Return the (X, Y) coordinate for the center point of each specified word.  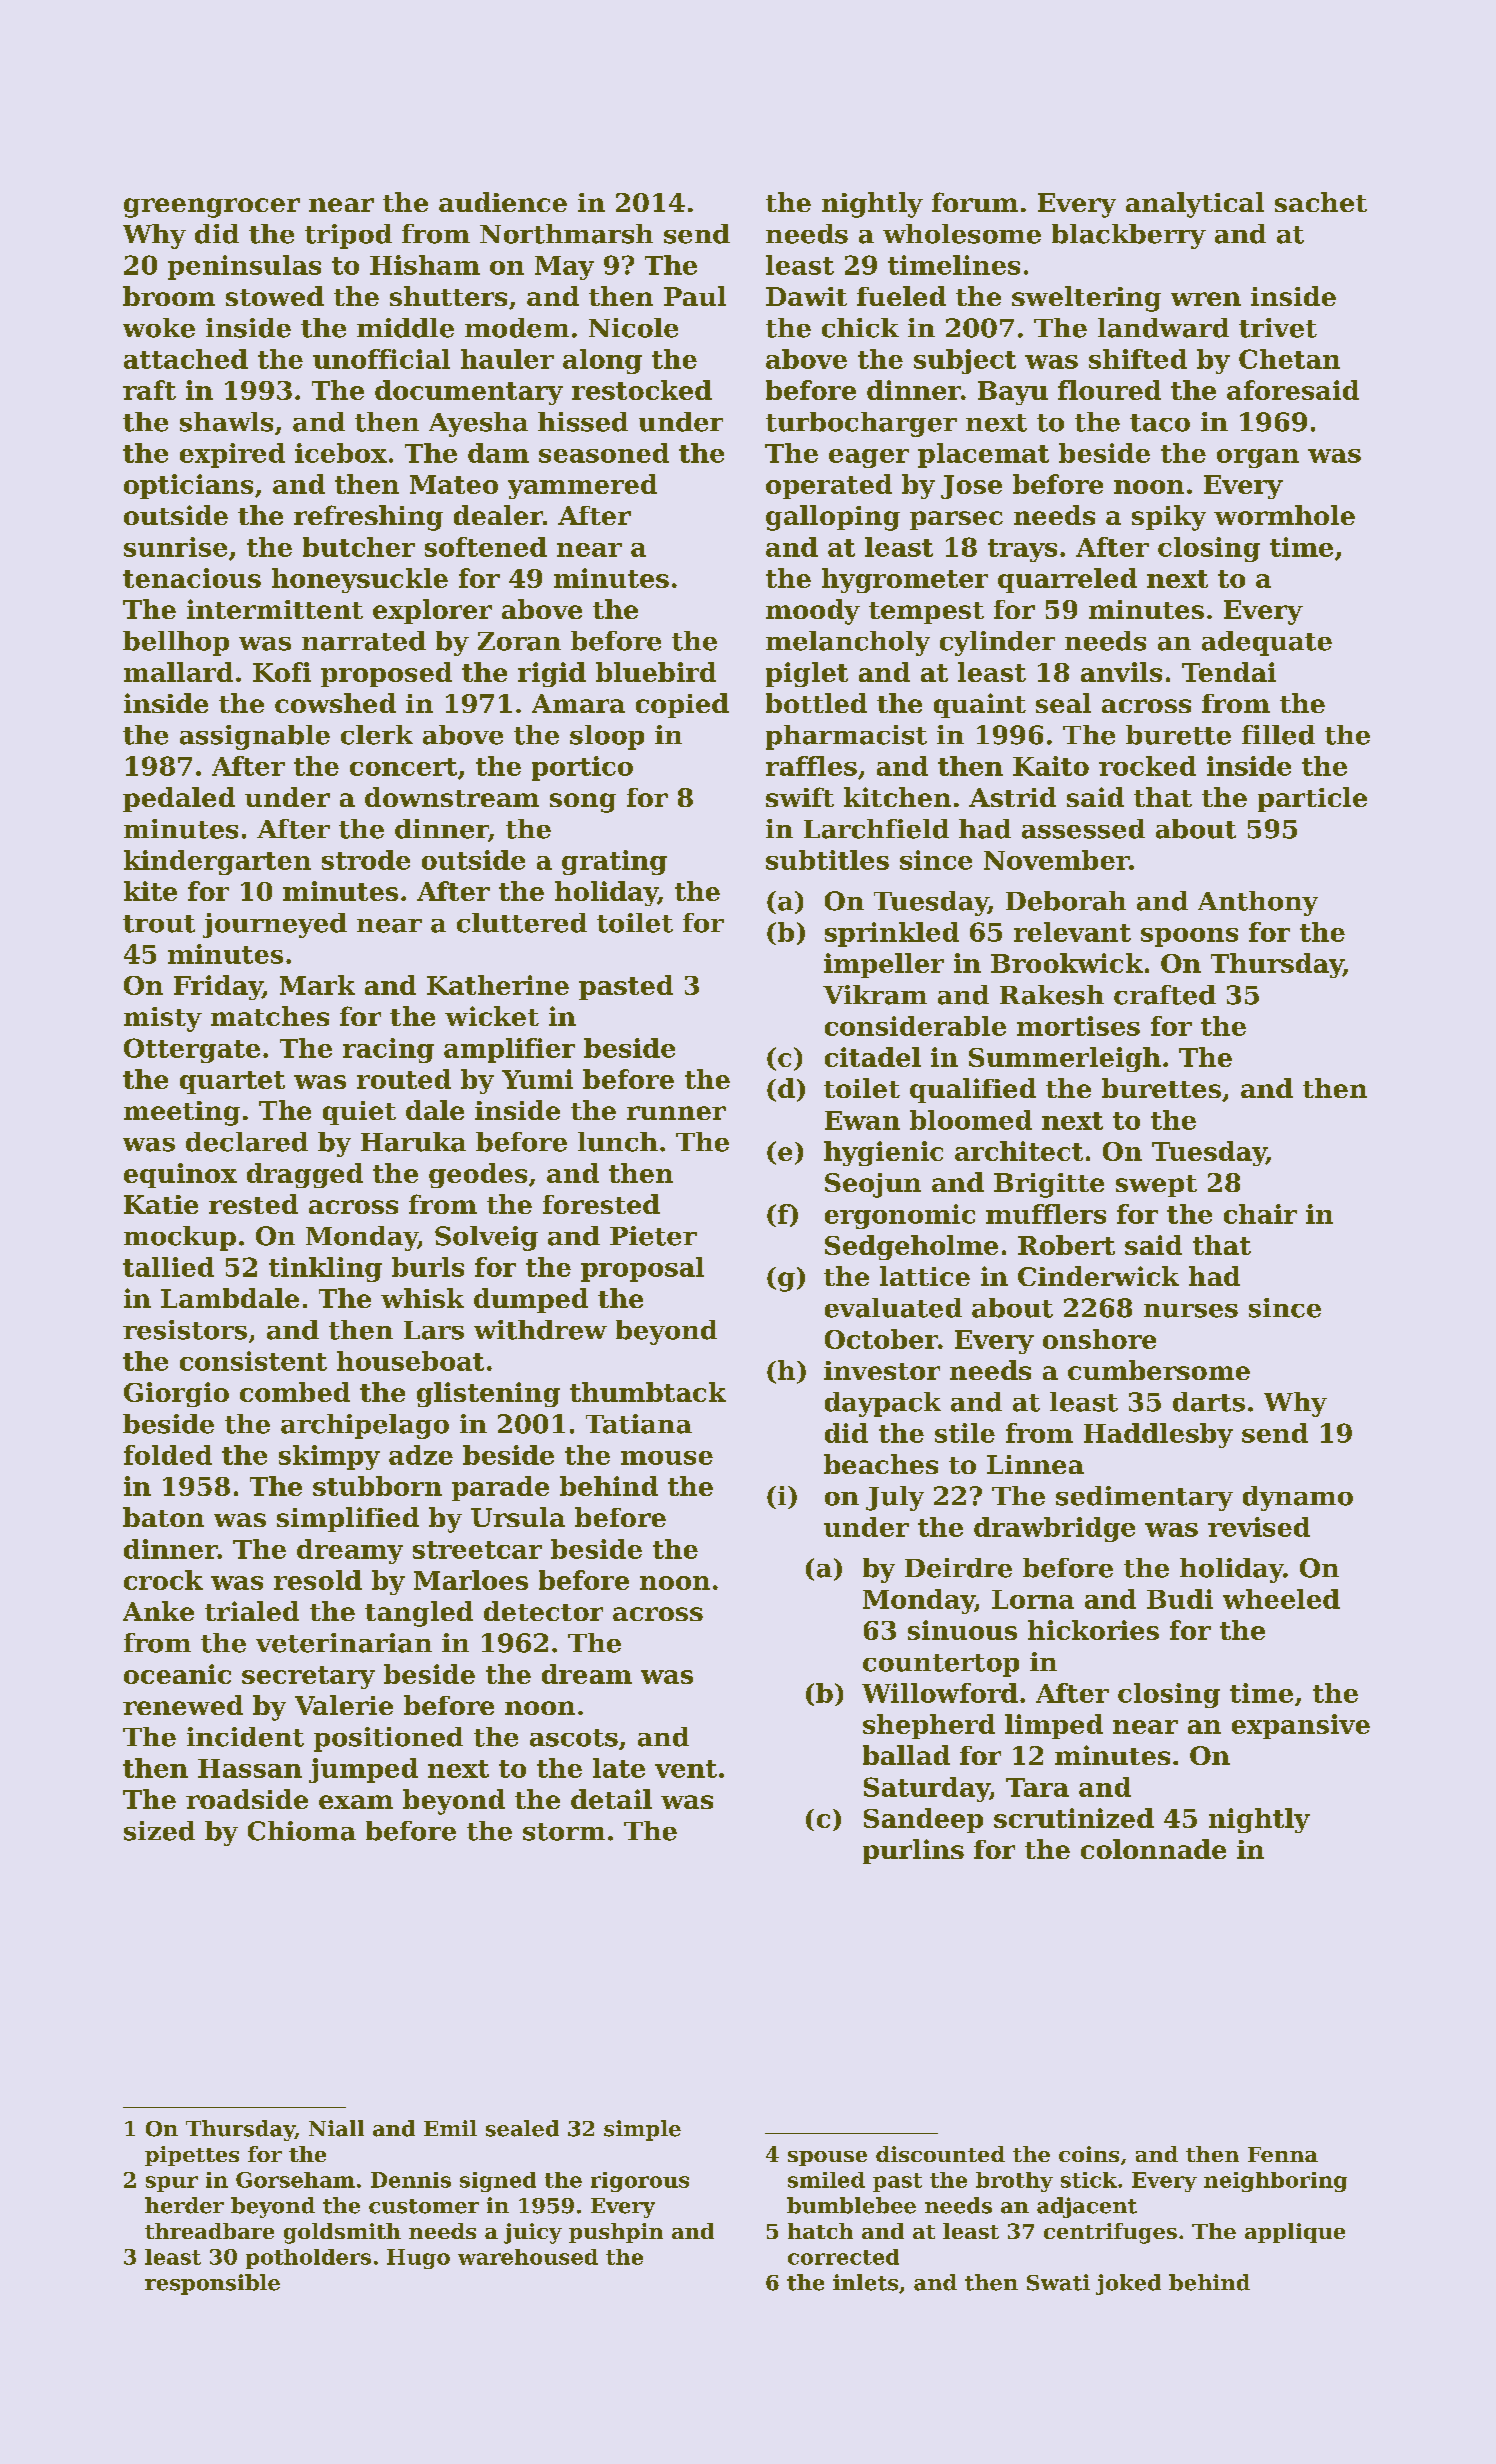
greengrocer (212, 208)
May (564, 268)
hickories (1093, 1630)
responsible (212, 2284)
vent (686, 1769)
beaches (881, 1464)
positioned (388, 1739)
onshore (1099, 1339)
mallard (178, 672)
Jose (971, 487)
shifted (1138, 359)
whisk (422, 1298)
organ (1258, 458)
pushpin (616, 2233)
